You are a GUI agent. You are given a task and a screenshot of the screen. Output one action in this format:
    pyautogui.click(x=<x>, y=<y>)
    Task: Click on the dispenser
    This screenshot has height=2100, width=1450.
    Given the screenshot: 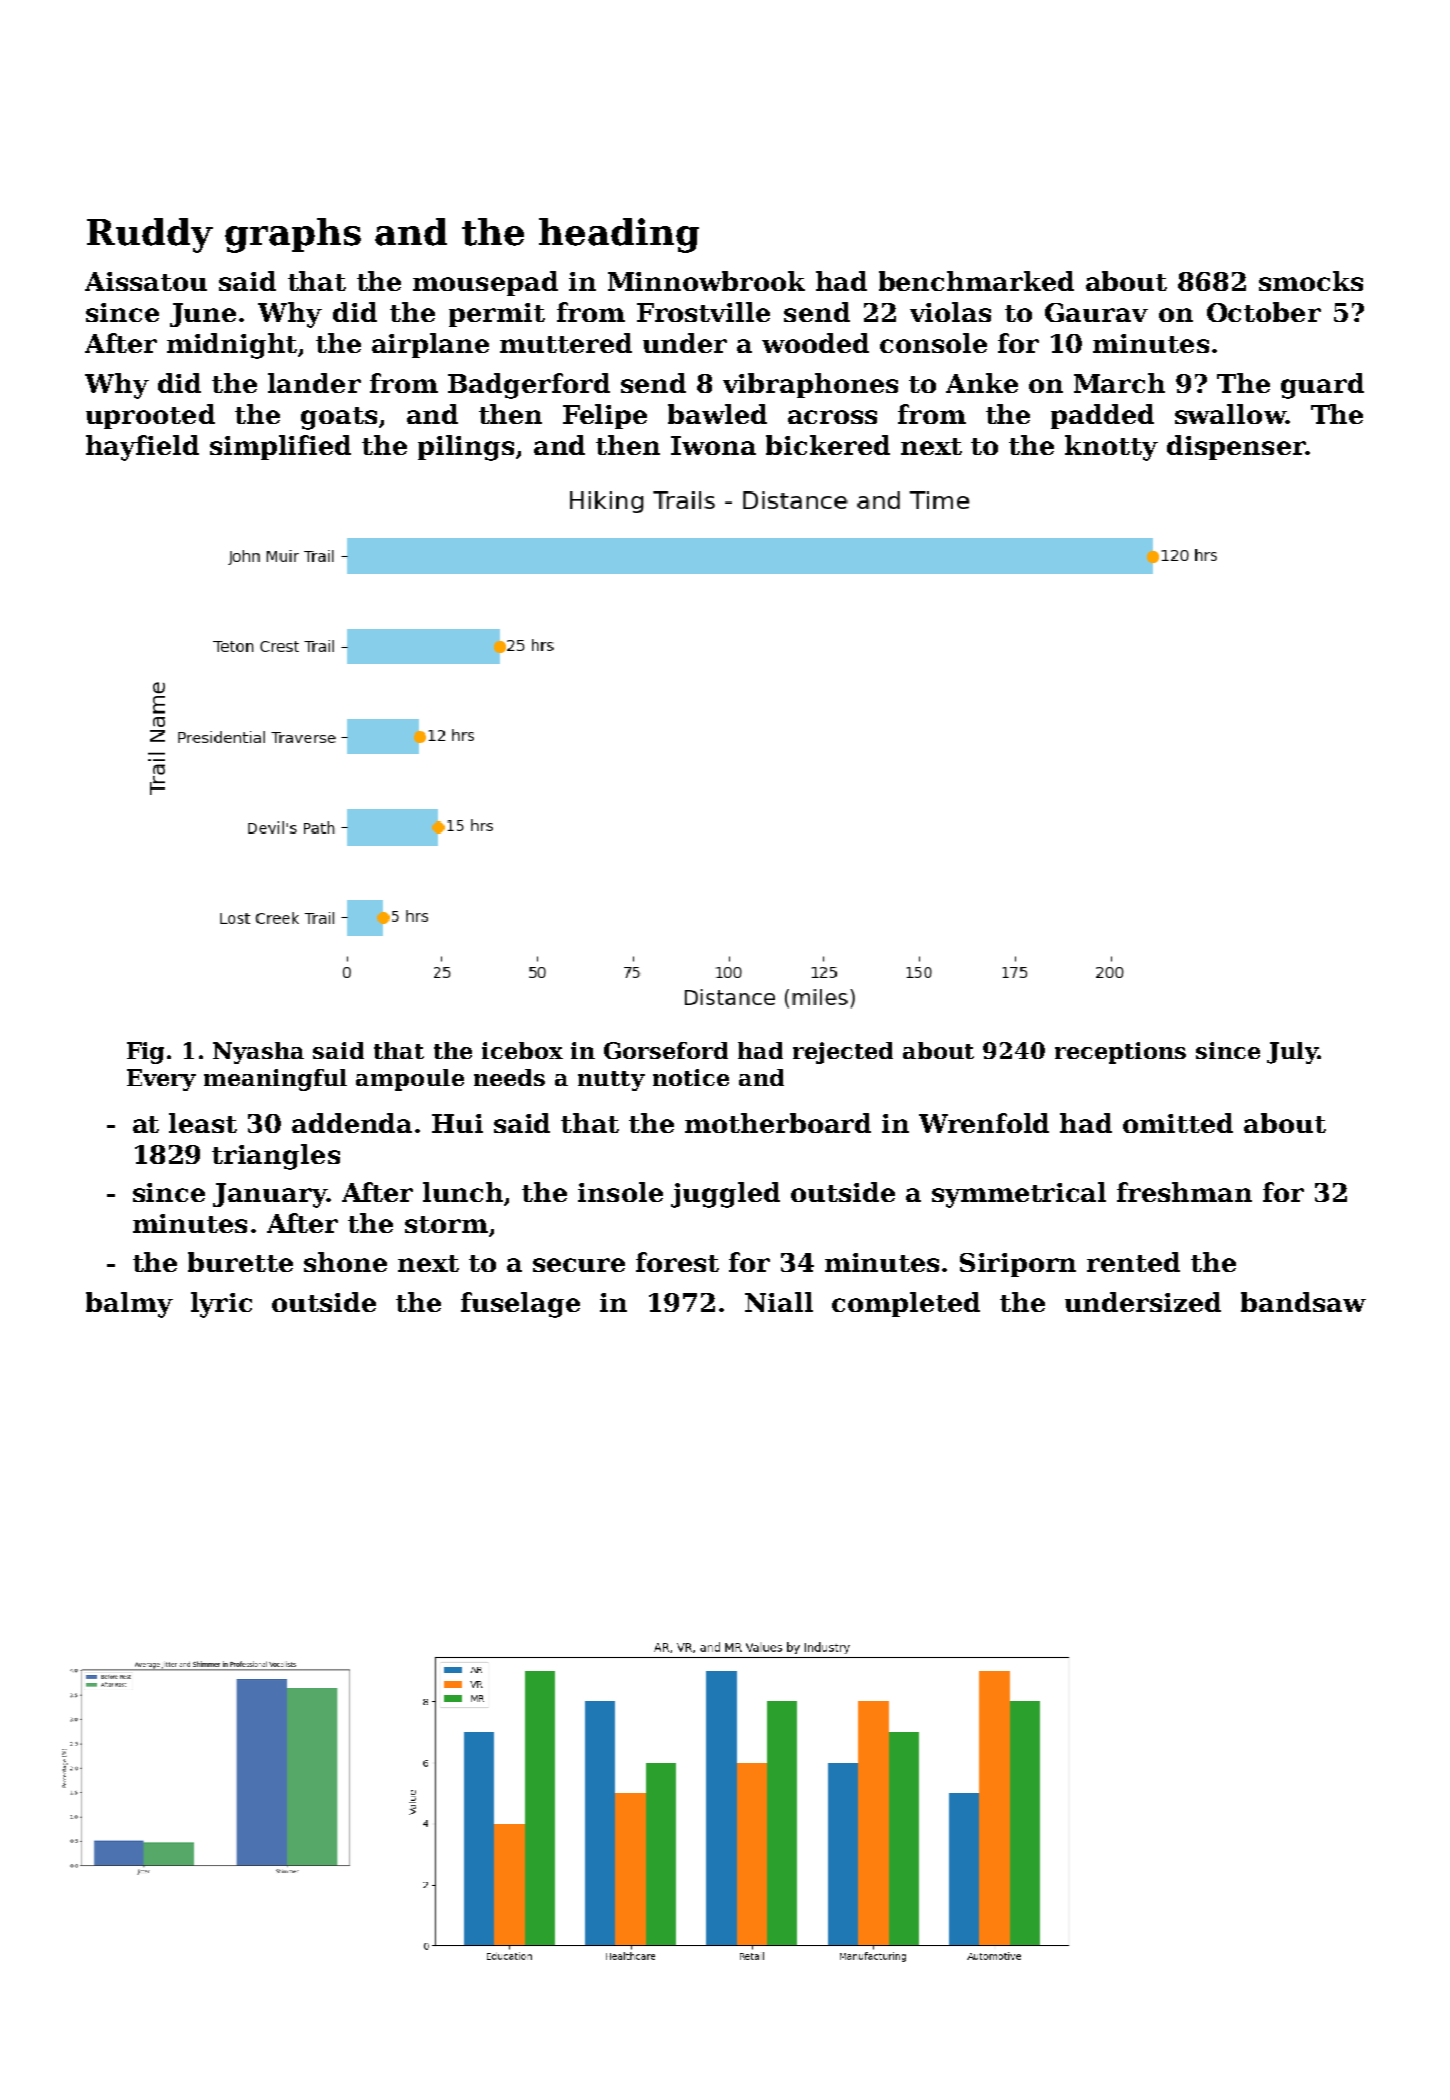 What is the action you would take?
    pyautogui.click(x=1236, y=447)
